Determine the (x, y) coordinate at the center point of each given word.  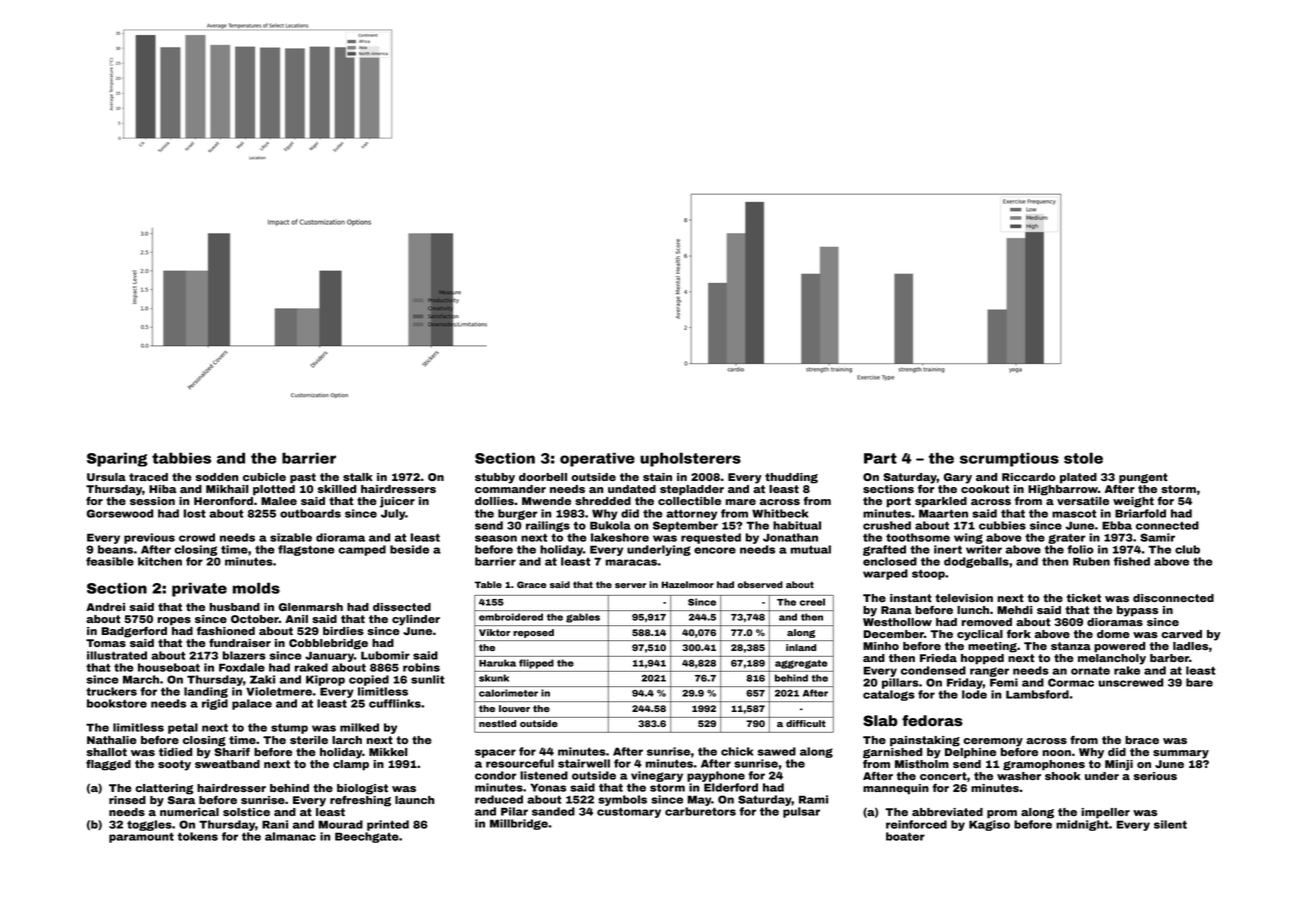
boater (905, 836)
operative (597, 459)
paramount (141, 837)
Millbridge (519, 824)
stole (1083, 458)
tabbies (181, 458)
